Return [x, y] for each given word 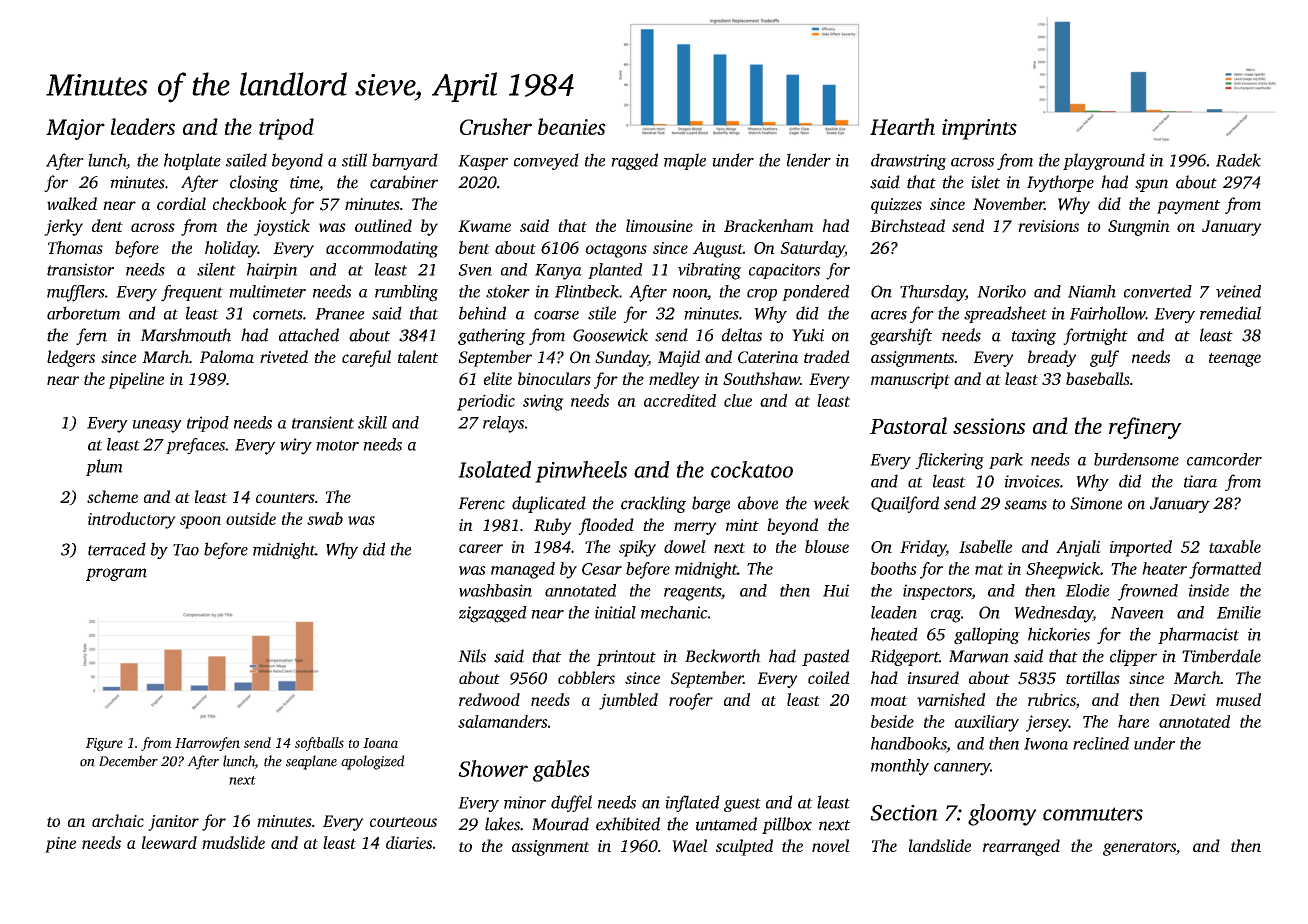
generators [1139, 849]
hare [1133, 721]
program [116, 574]
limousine [659, 225]
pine [60, 845]
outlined [383, 225]
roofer [691, 701]
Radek [1238, 160]
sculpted [744, 847]
